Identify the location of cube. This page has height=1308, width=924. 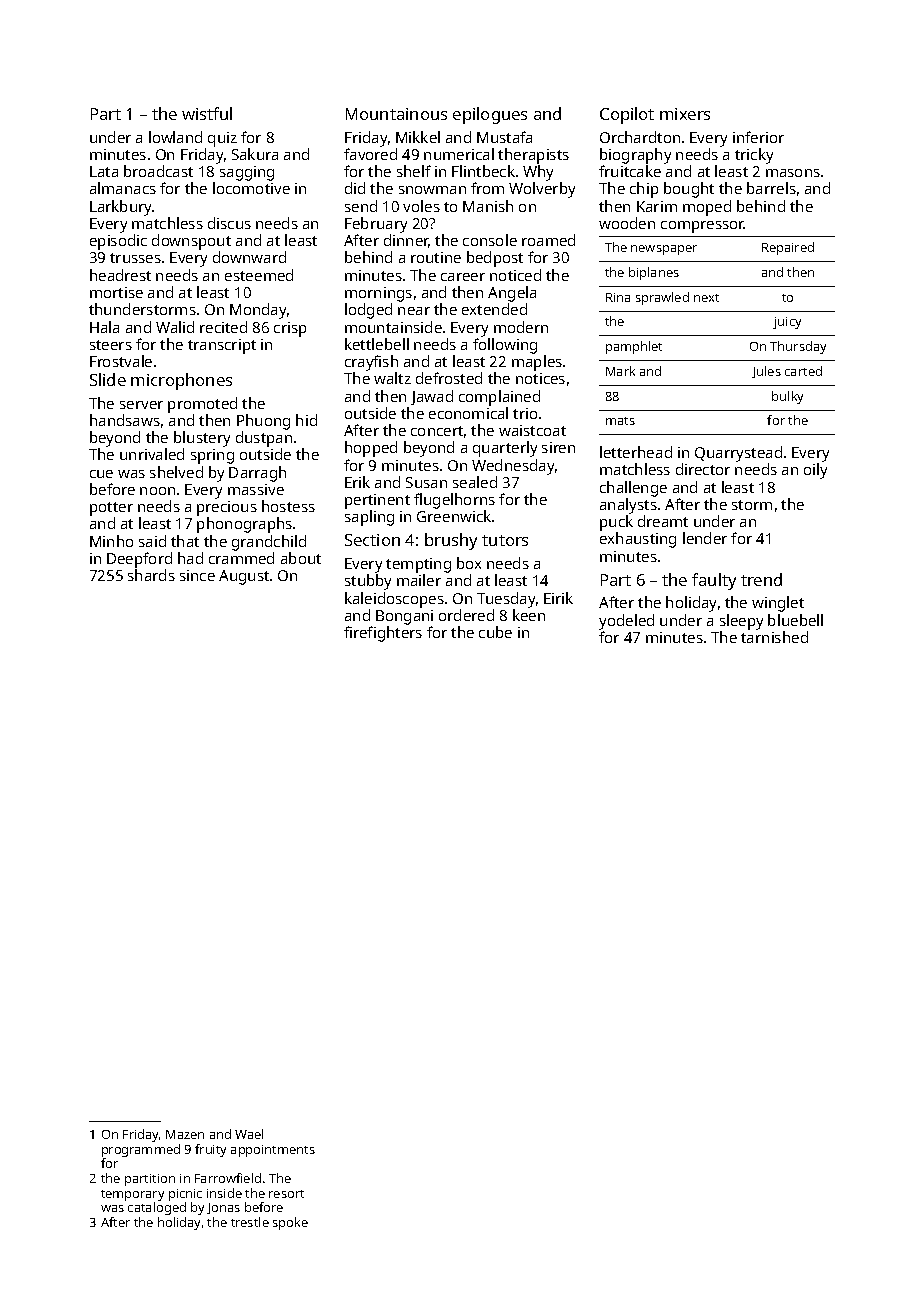
(495, 632).
